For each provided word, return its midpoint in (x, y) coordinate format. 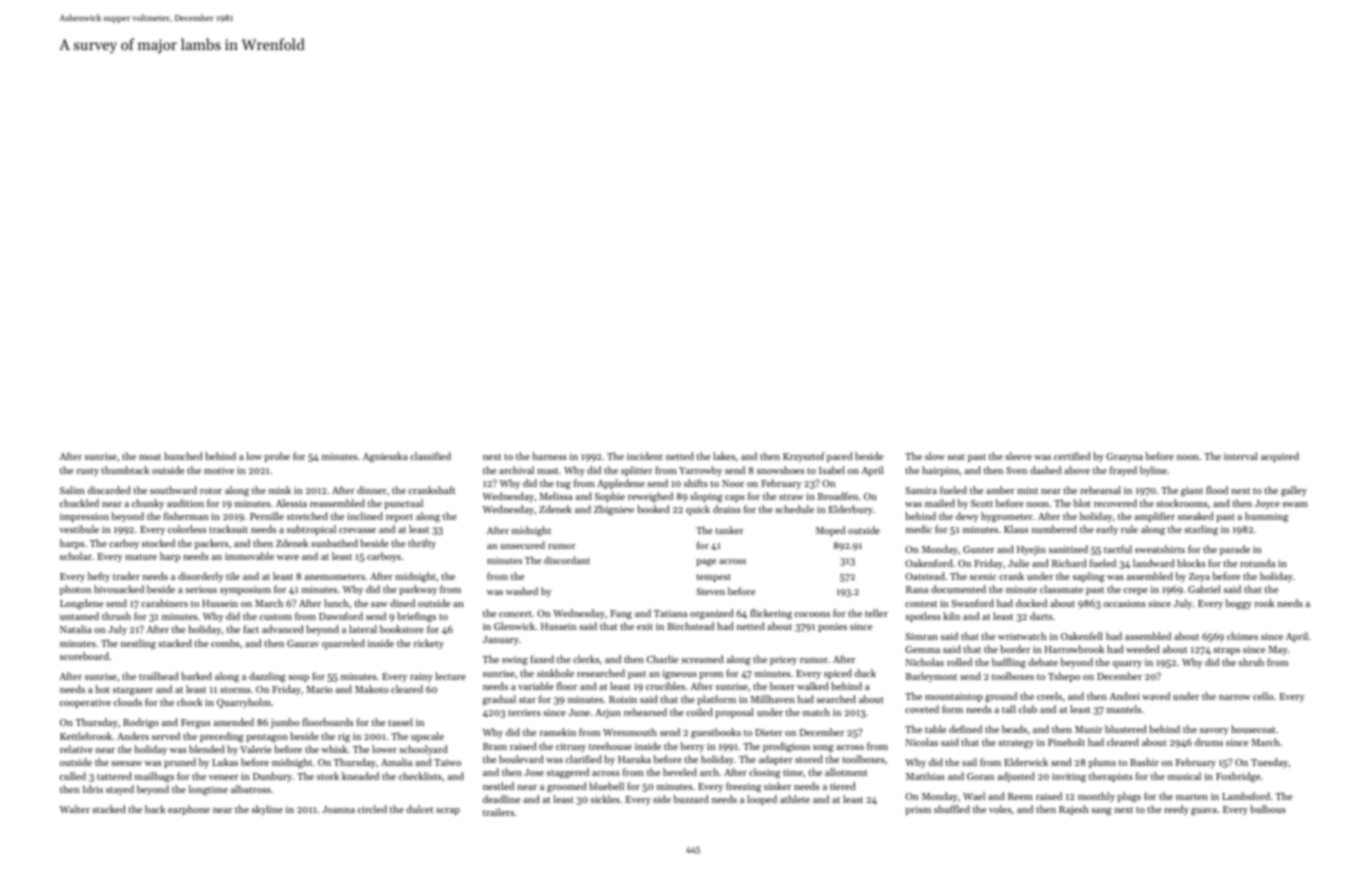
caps (735, 498)
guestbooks (716, 733)
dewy (967, 517)
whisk (334, 749)
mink (280, 490)
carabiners (164, 603)
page (706, 562)
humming (1267, 517)
